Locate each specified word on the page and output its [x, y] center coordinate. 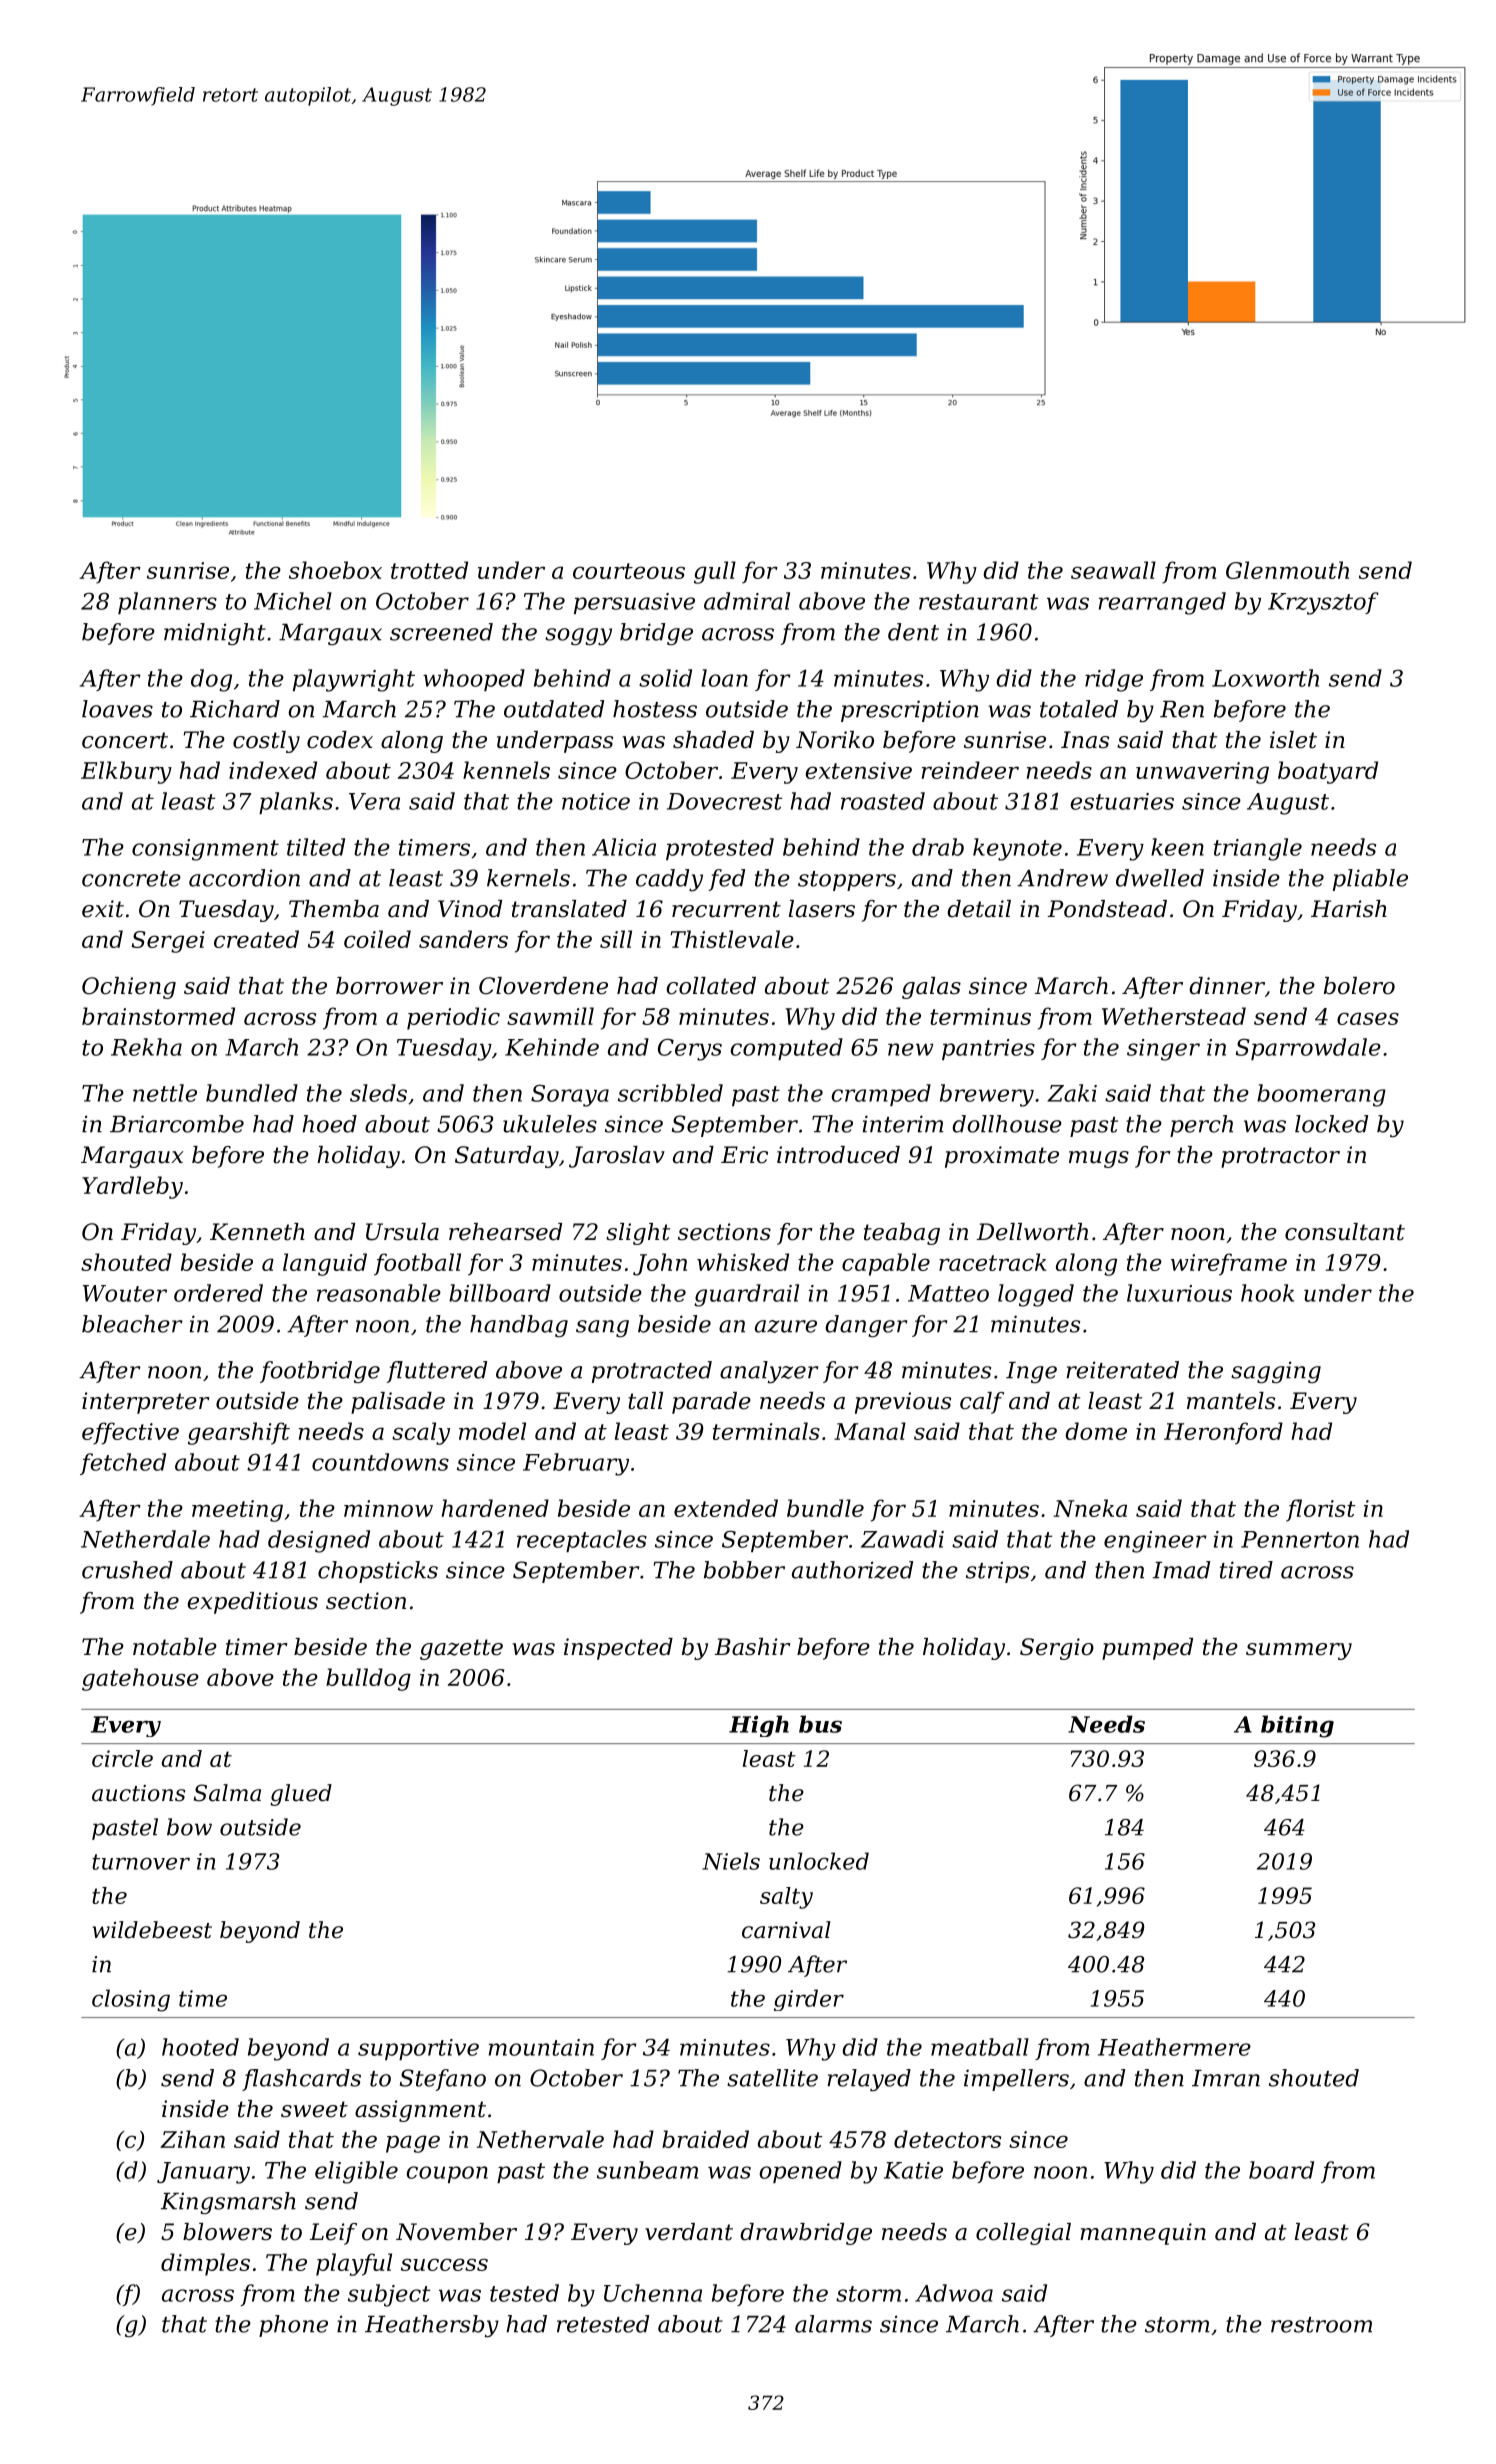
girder [809, 2000]
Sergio [1057, 1649]
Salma [227, 1793]
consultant [1345, 1232]
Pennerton [1300, 1539]
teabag [902, 1234]
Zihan [192, 2139]
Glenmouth [1287, 570]
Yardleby [132, 1187]
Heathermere [1174, 2047]
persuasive [634, 603]
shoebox [335, 570]
